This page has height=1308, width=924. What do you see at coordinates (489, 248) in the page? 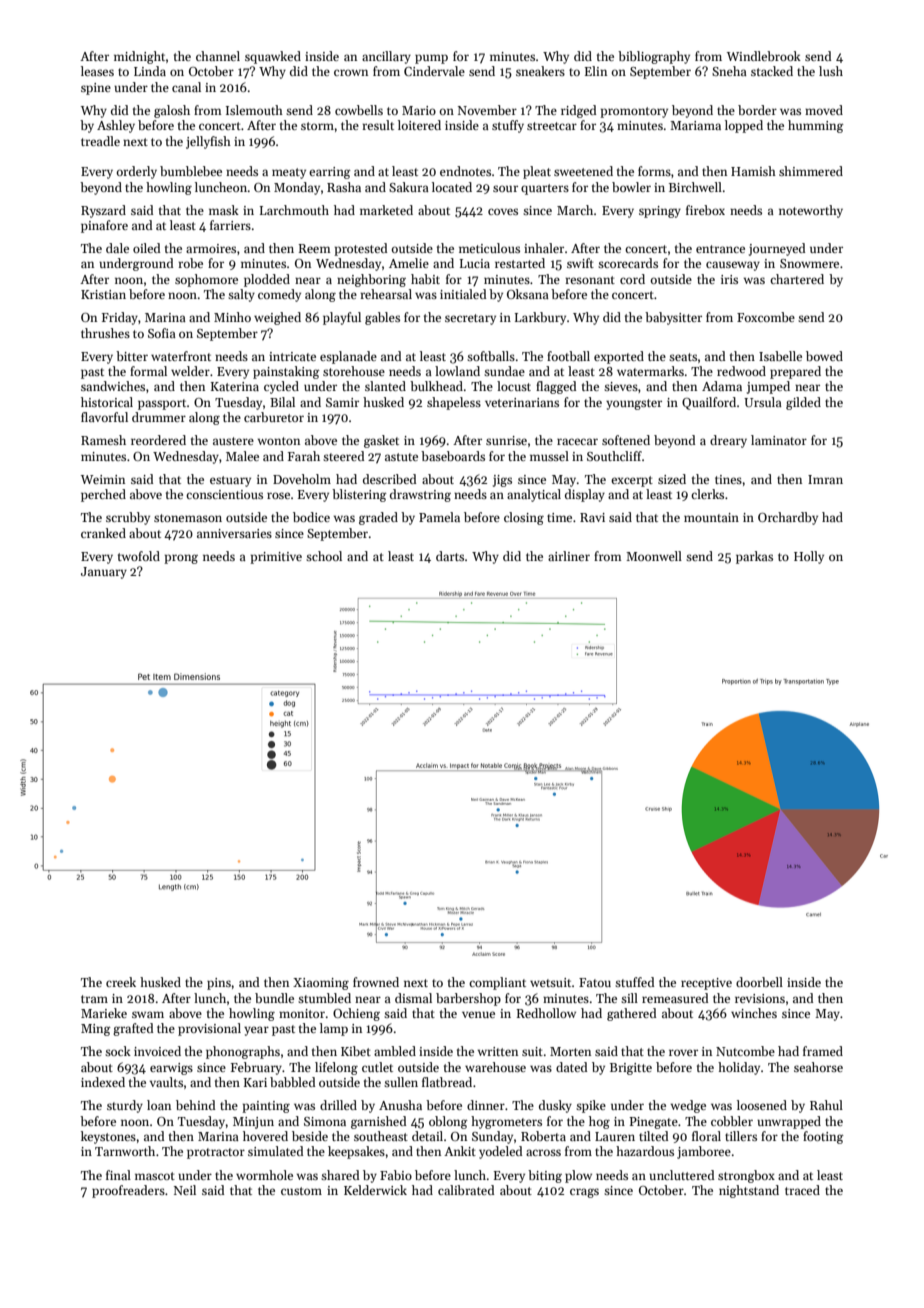
I see `meticulous` at bounding box center [489, 248].
